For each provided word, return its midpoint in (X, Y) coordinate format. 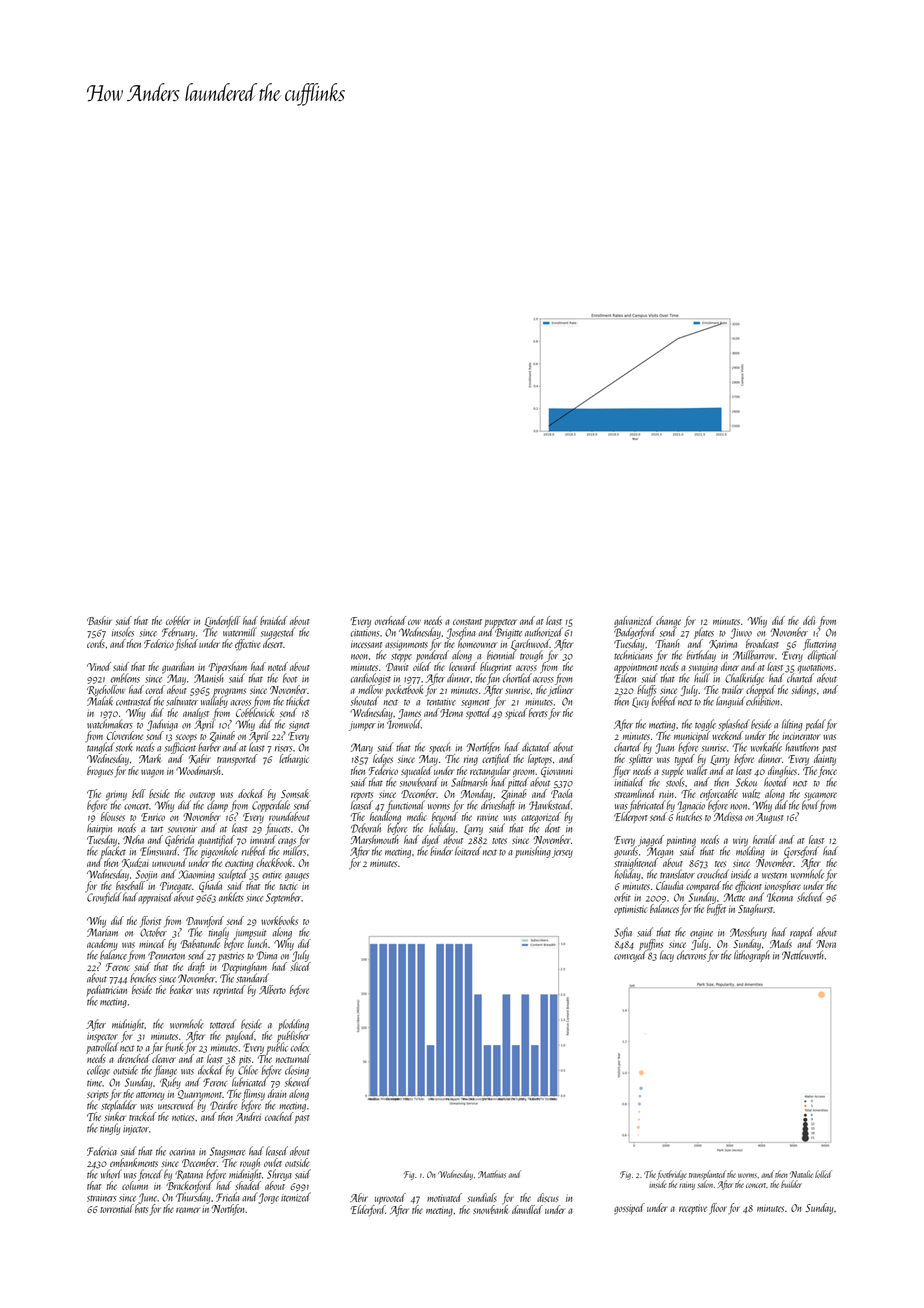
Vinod (99, 666)
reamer (188, 1210)
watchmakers (110, 724)
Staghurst (755, 910)
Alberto (272, 989)
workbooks (279, 920)
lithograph (752, 956)
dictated (536, 747)
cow (414, 622)
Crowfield (104, 898)
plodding (293, 1025)
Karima (723, 644)
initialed (628, 782)
